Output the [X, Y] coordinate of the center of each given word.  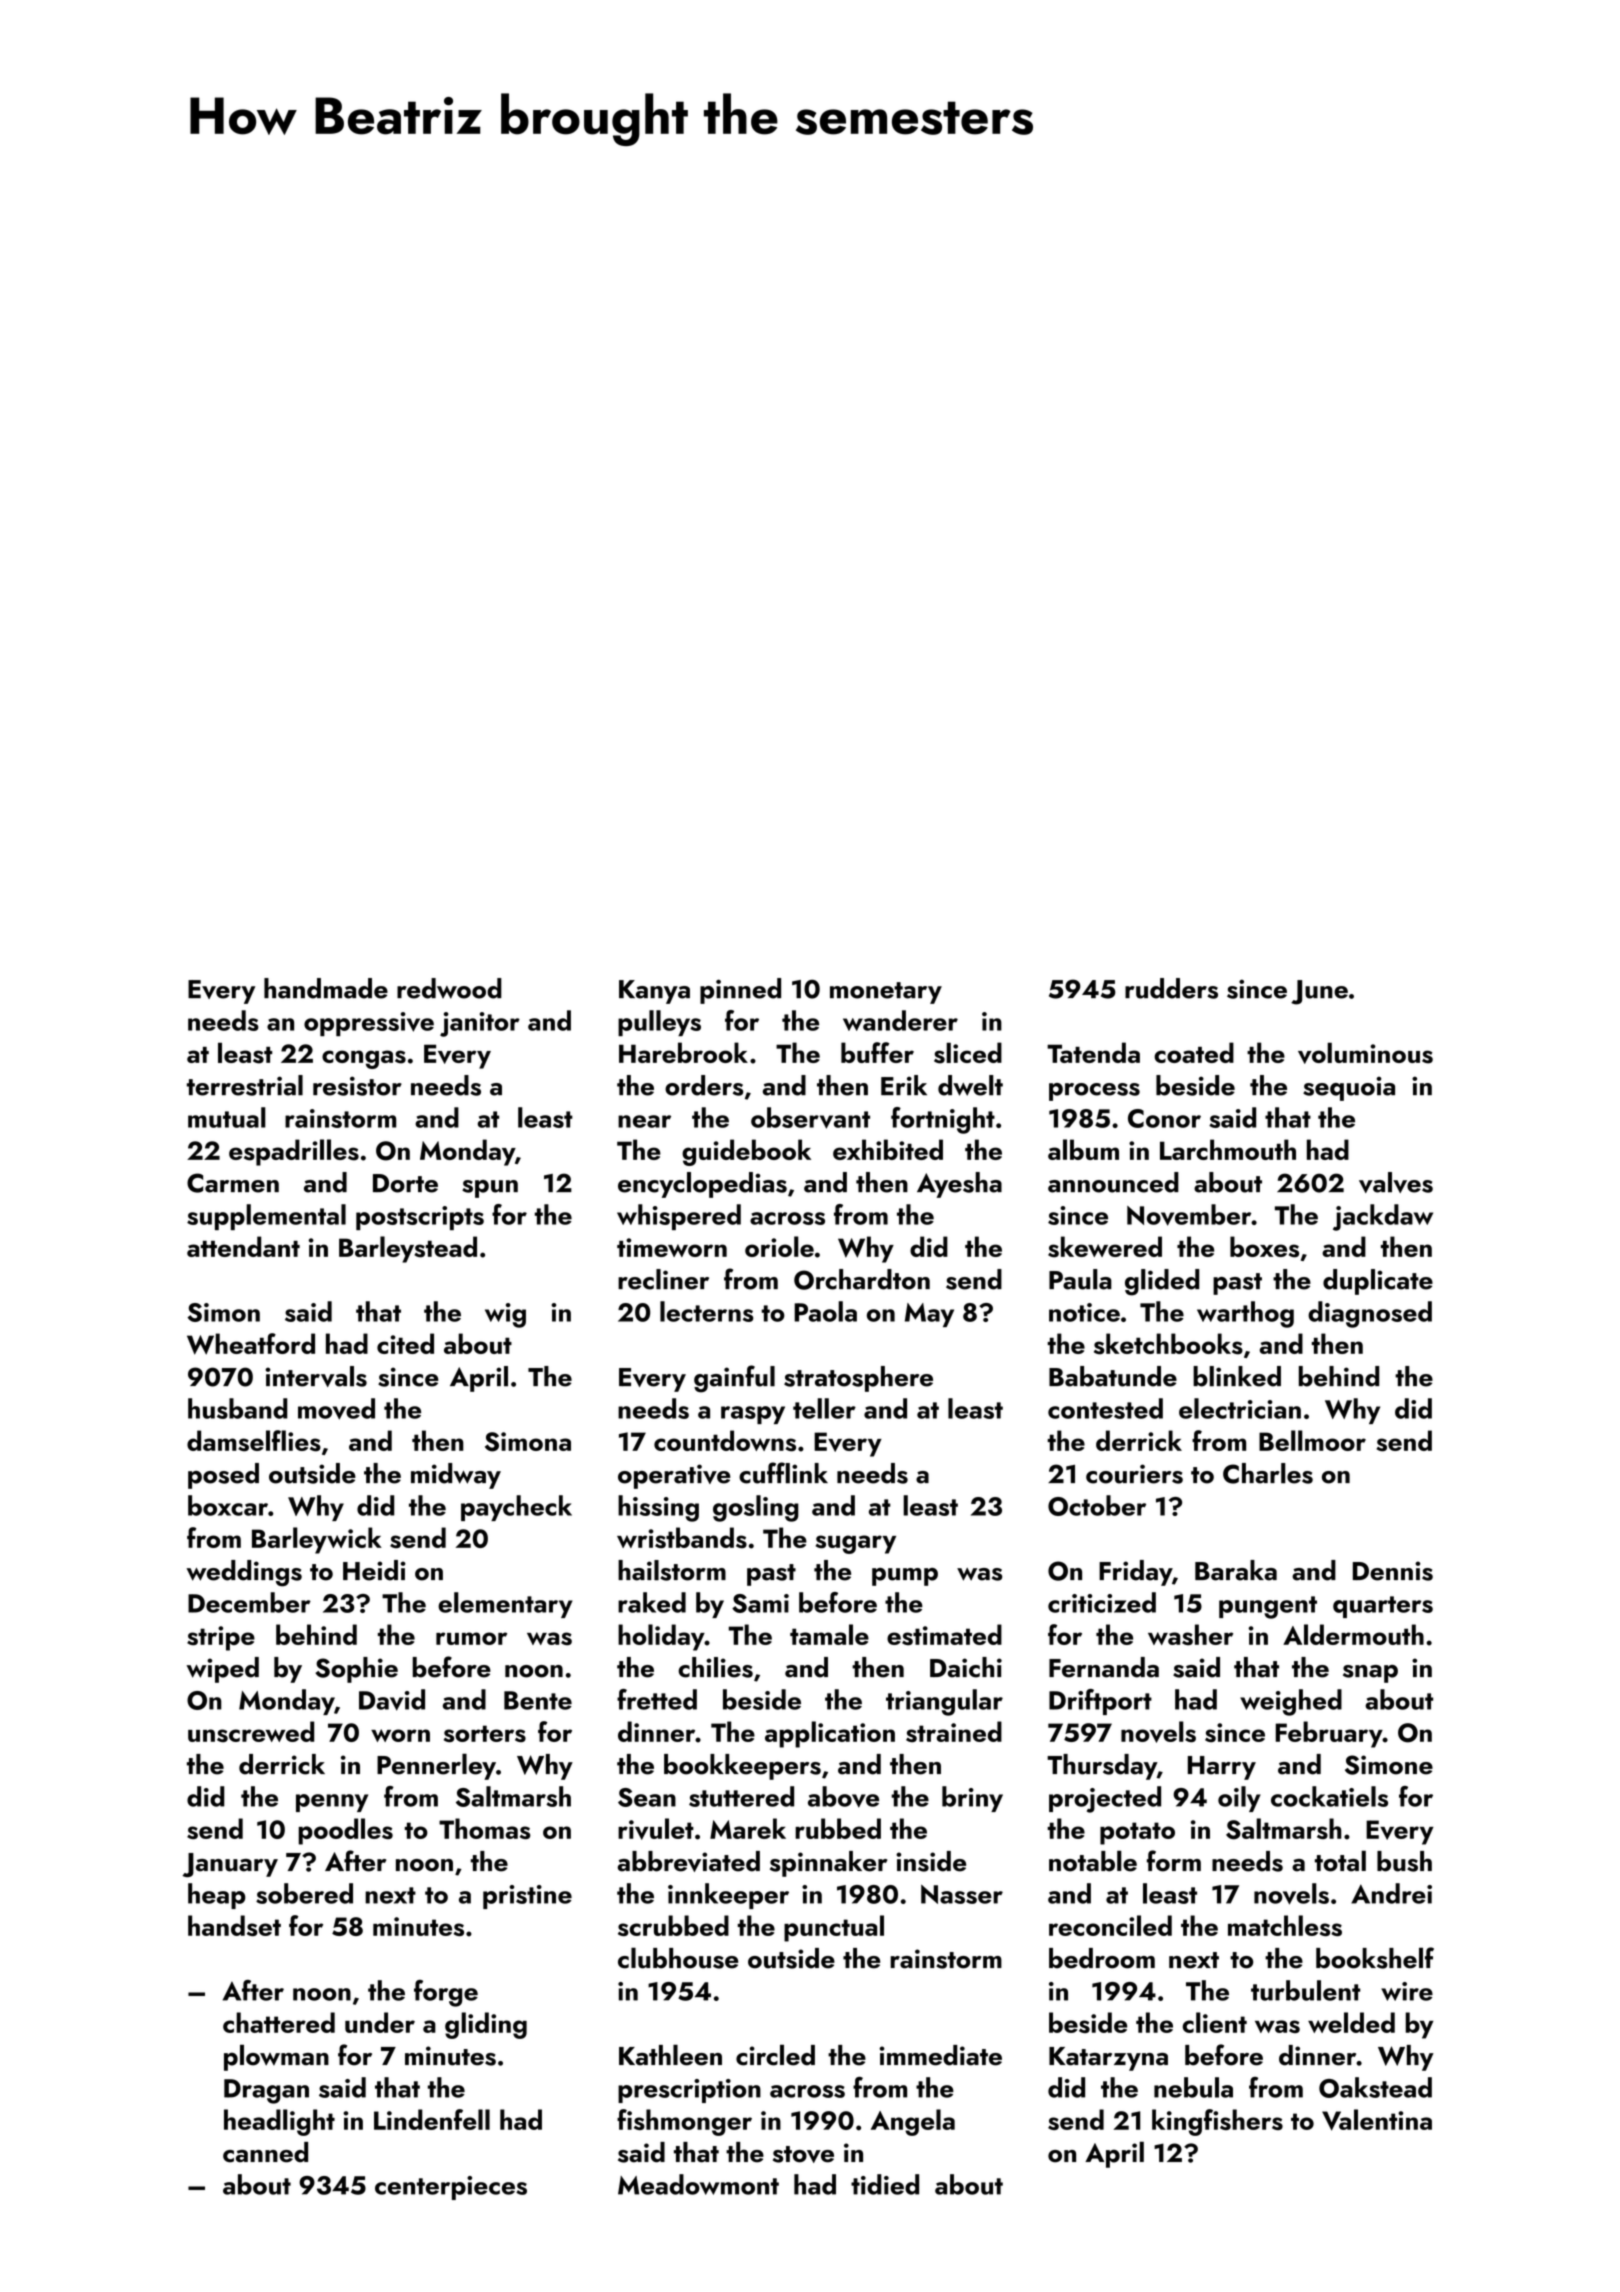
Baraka [1236, 1570]
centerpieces [451, 2188]
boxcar [228, 1505]
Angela [913, 2122]
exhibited [888, 1149]
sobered [304, 1893]
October [1097, 1505]
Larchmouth [1228, 1149]
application [830, 1734]
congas [364, 1059]
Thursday [1102, 1767]
